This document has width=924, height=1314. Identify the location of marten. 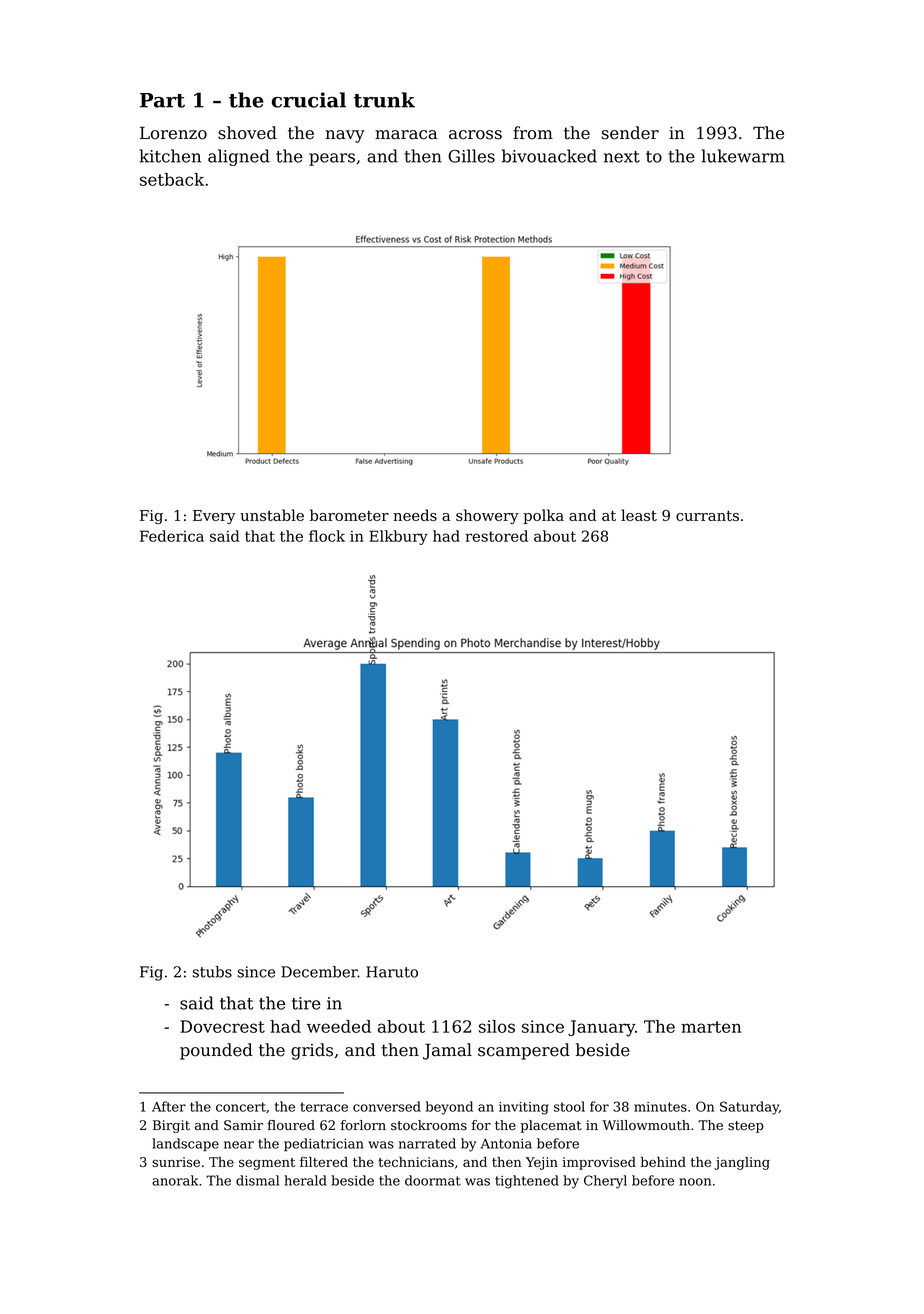
(711, 1027).
